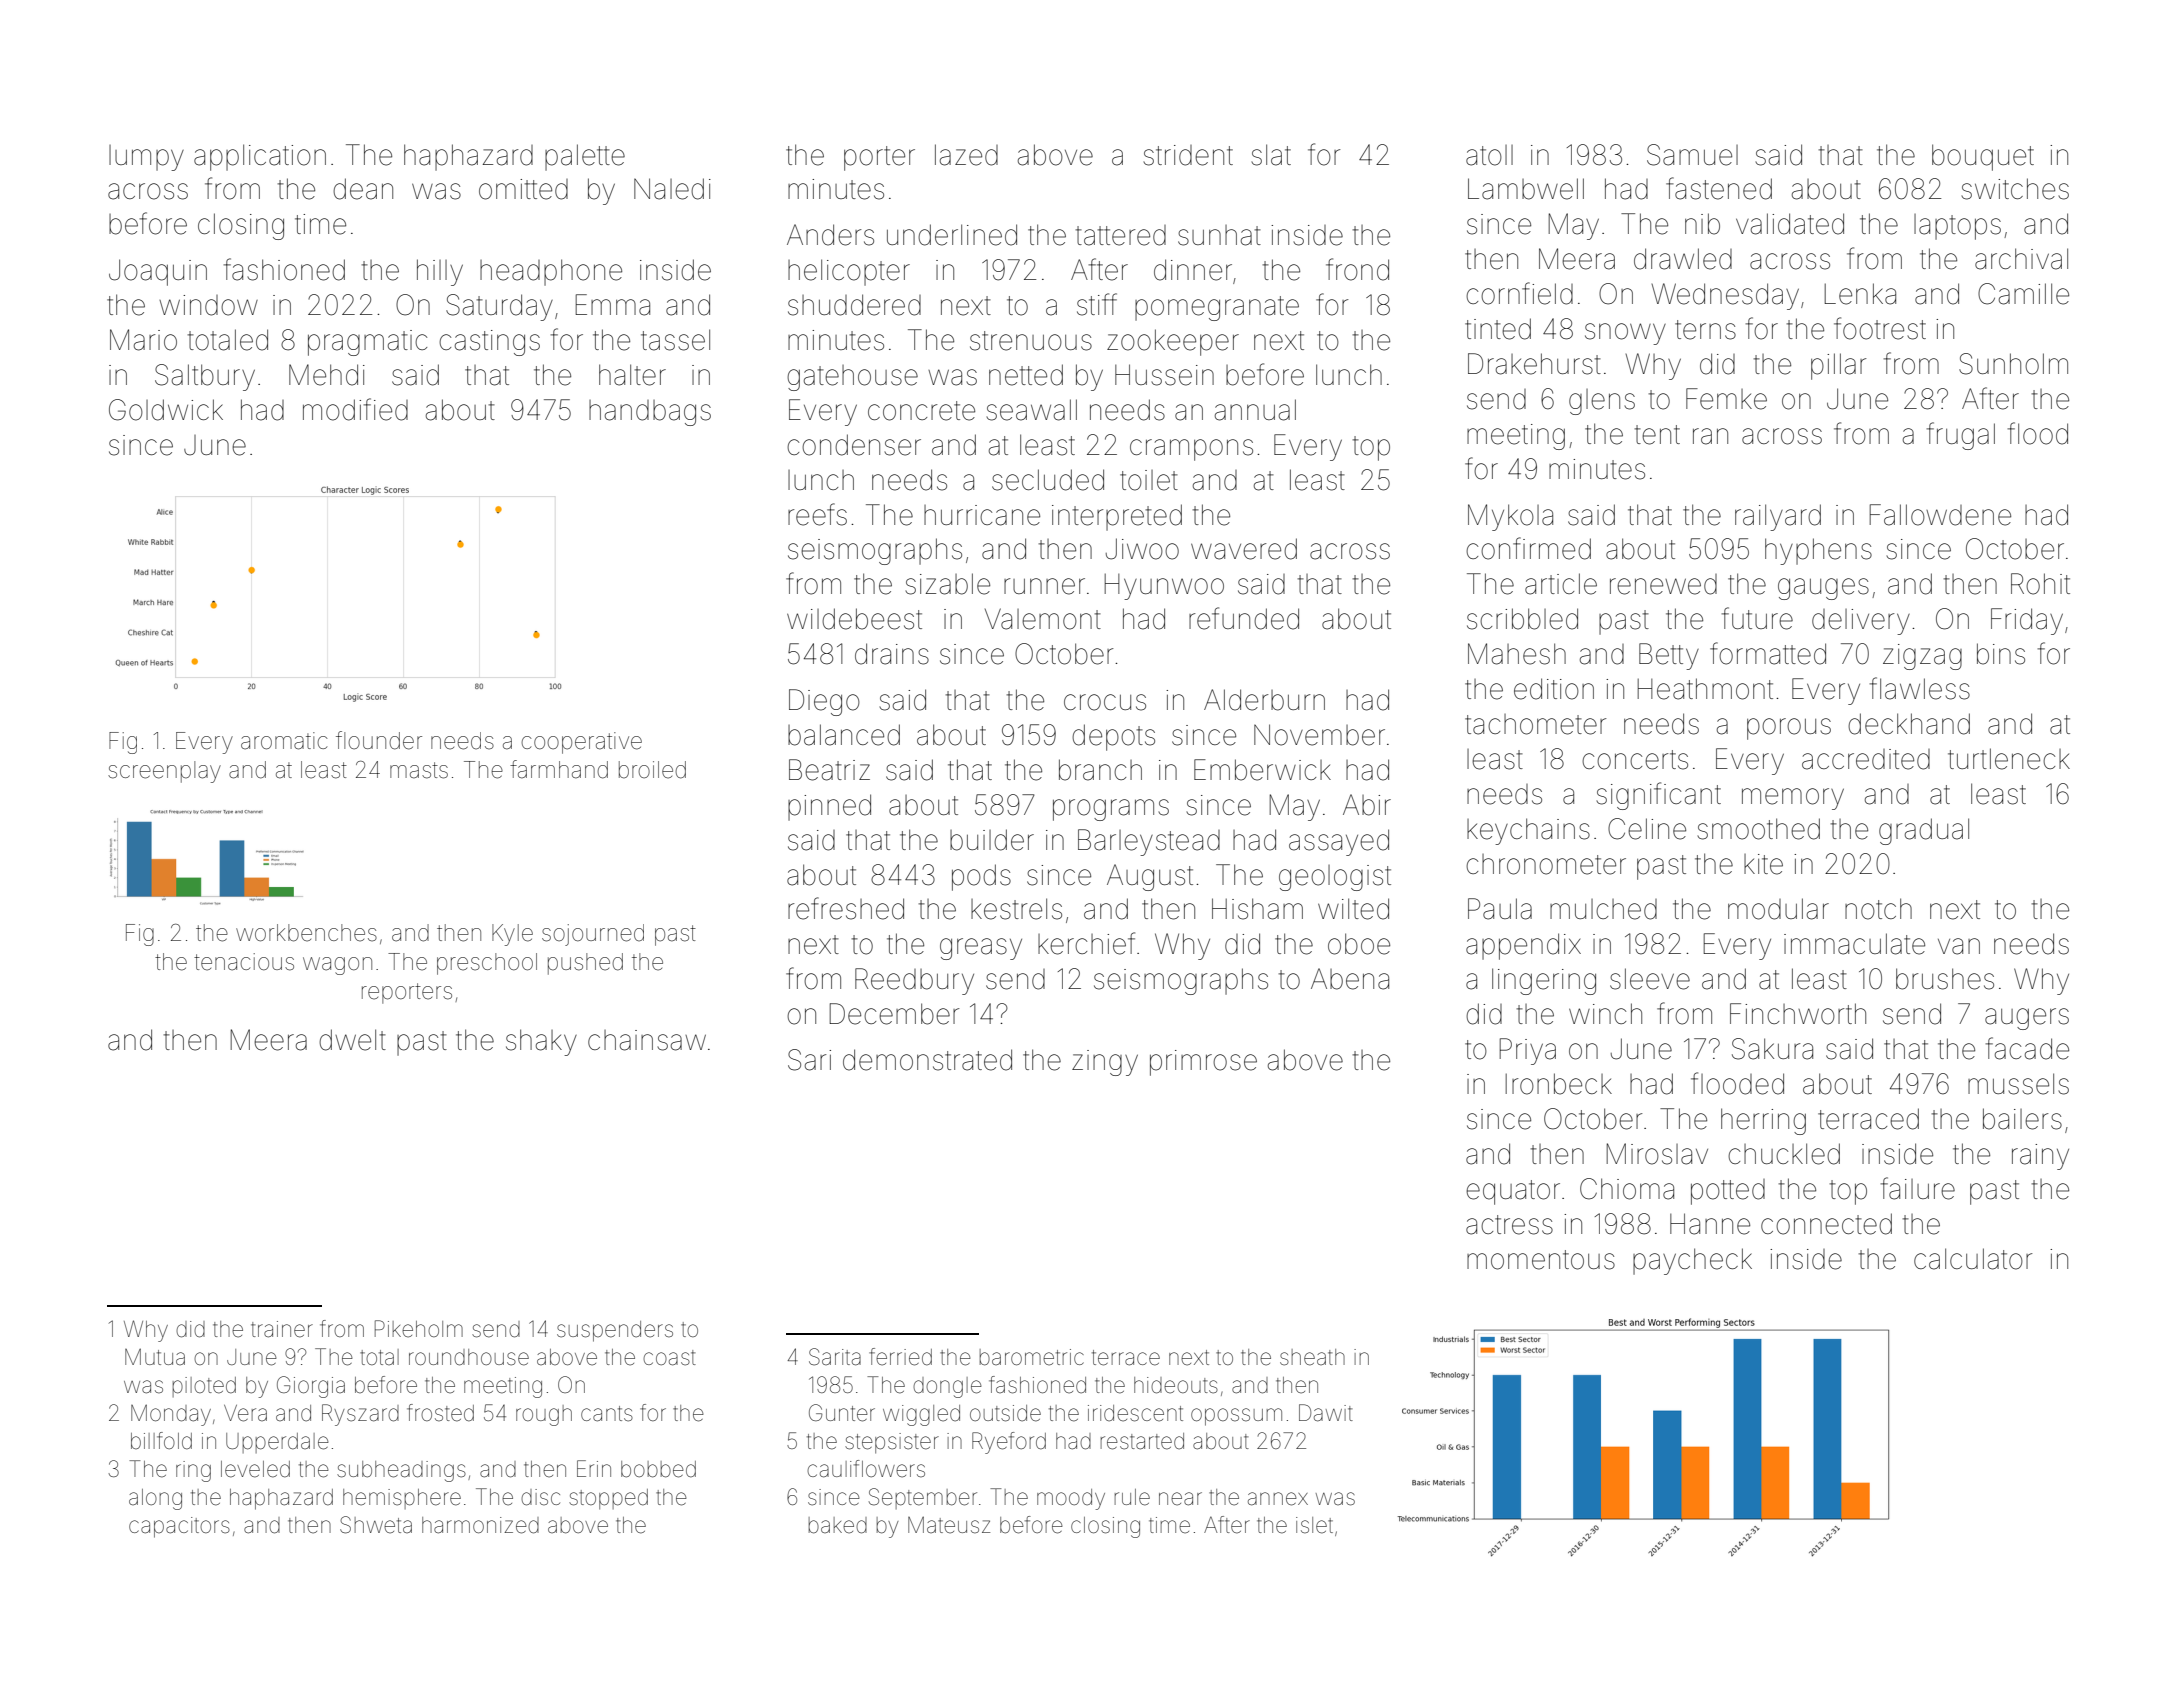 The image size is (2178, 1683). What do you see at coordinates (607, 1414) in the document?
I see `cants` at bounding box center [607, 1414].
